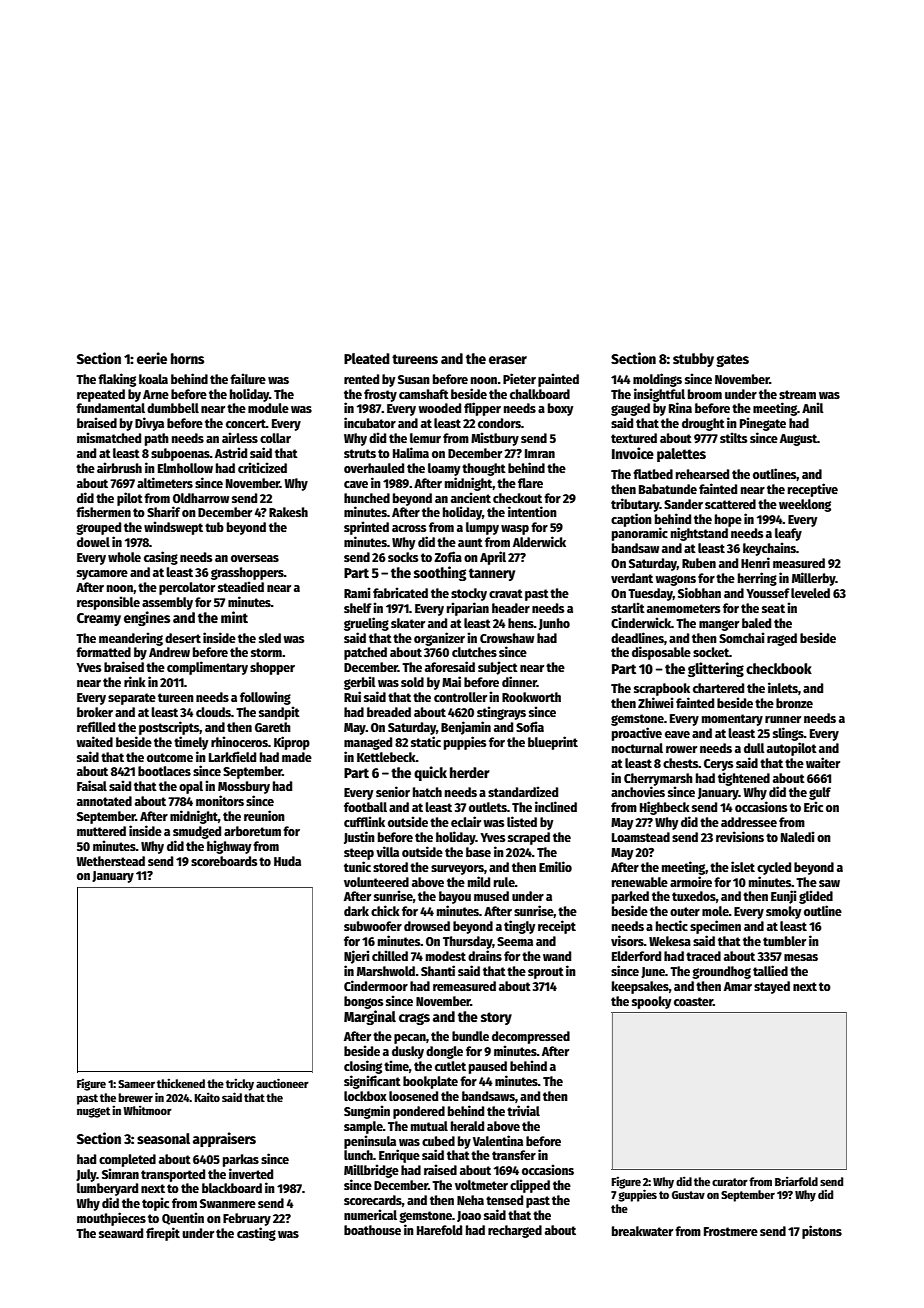 The height and width of the screenshot is (1308, 924). I want to click on separate, so click(132, 699).
